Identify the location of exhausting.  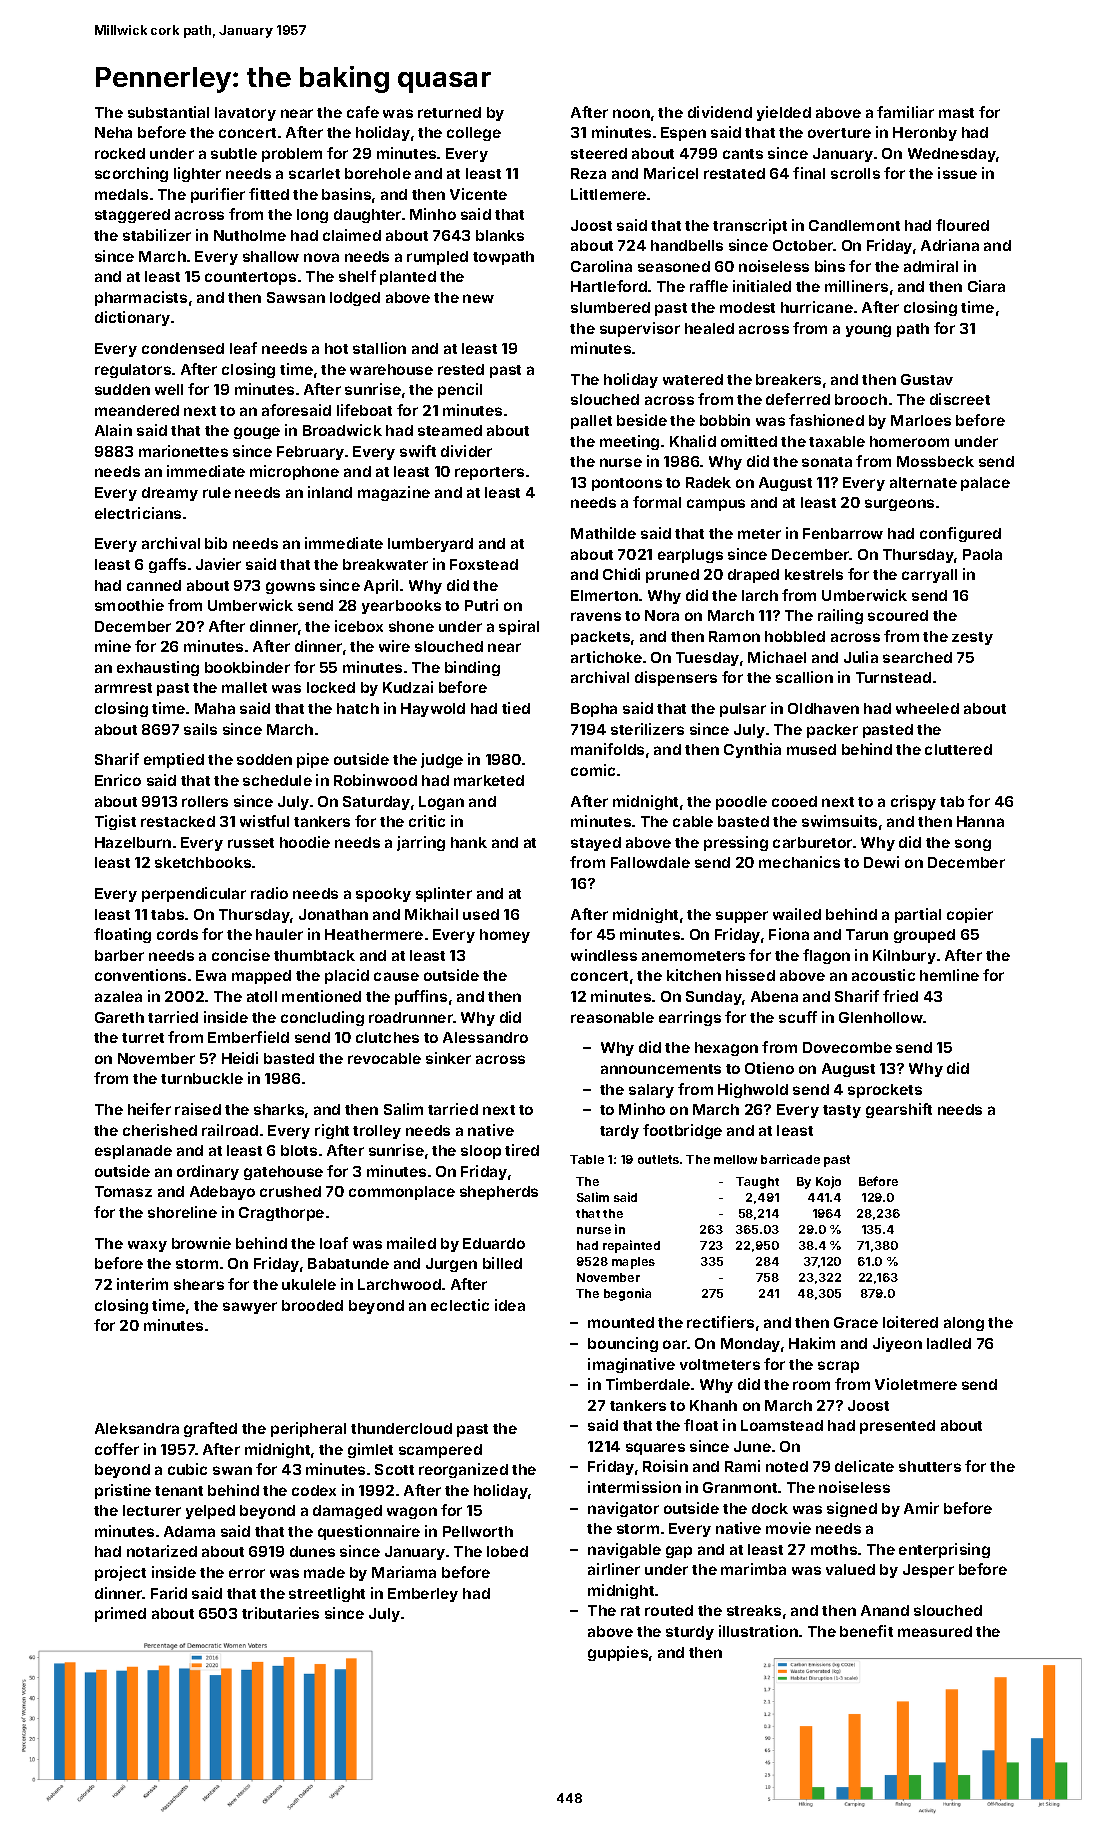
(158, 668).
